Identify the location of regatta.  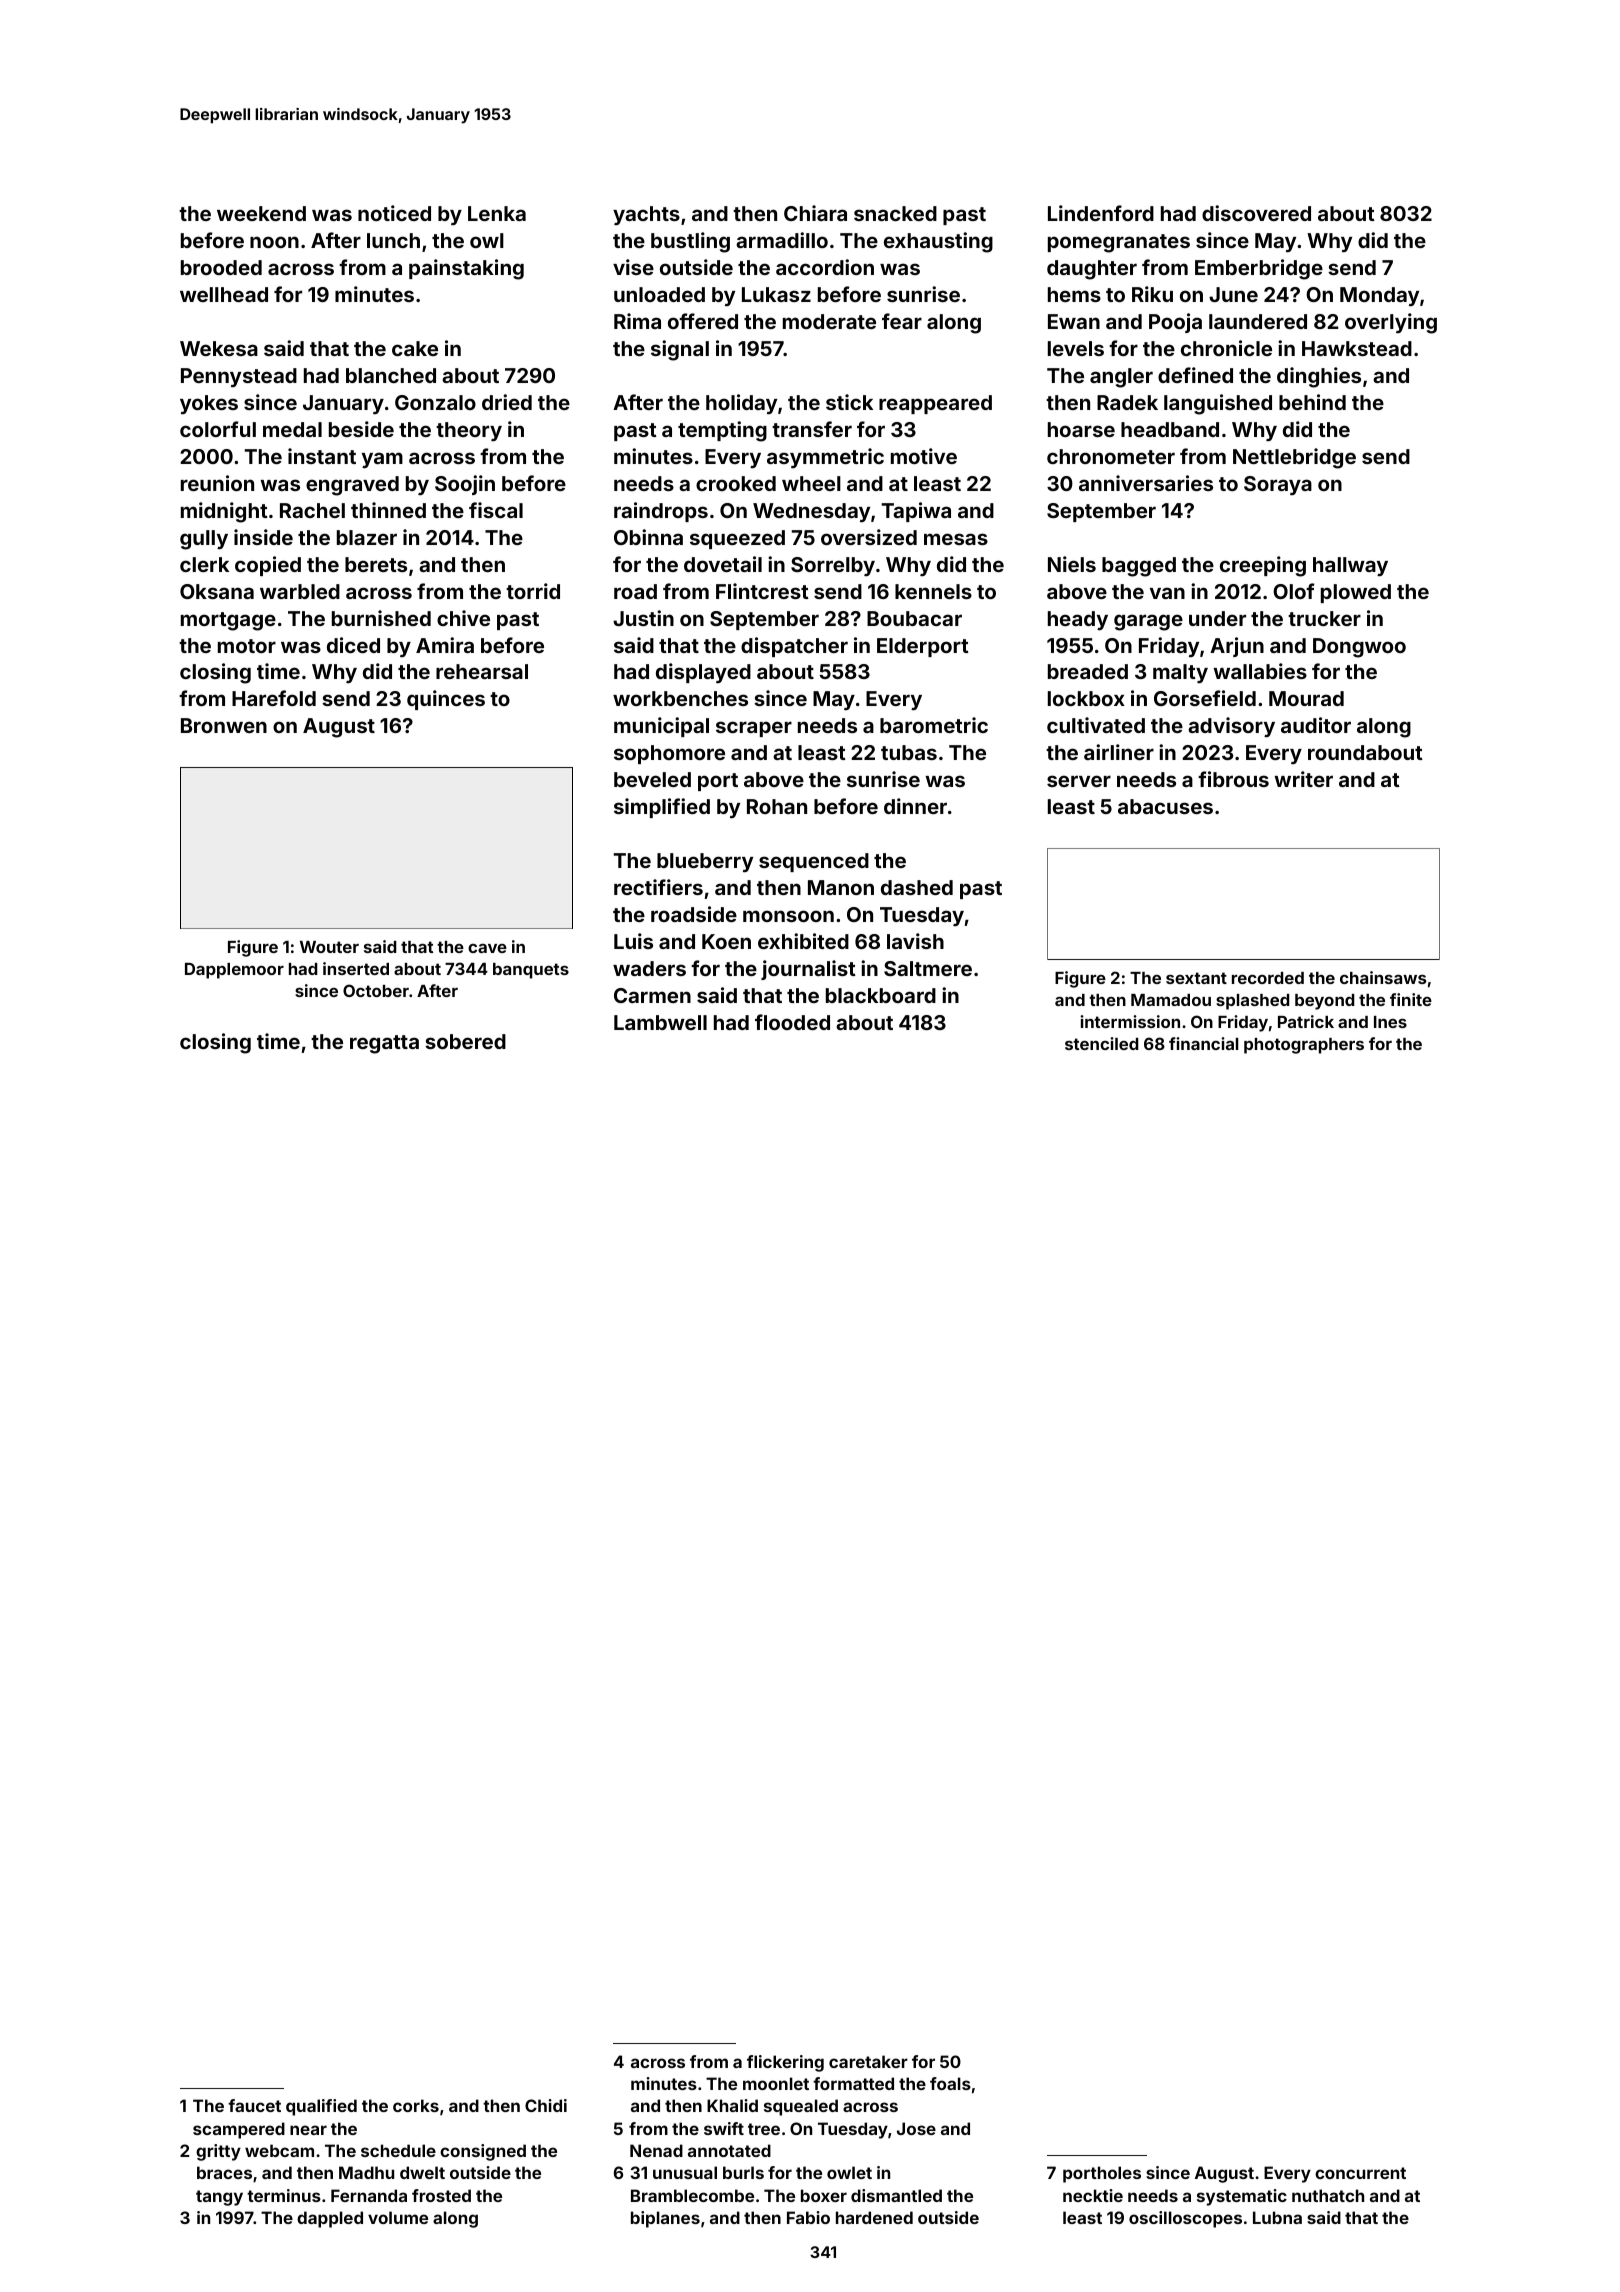
(384, 1044).
